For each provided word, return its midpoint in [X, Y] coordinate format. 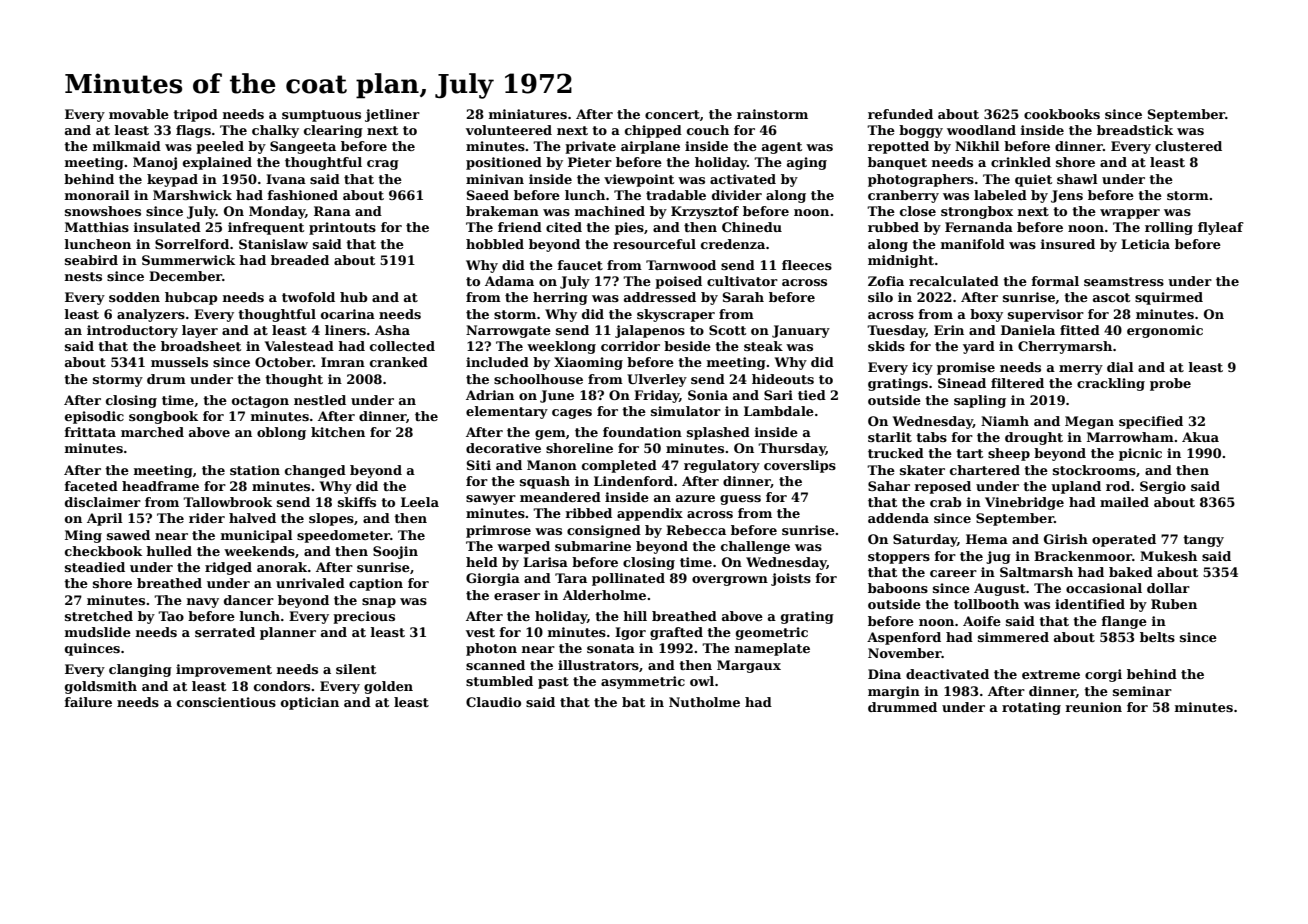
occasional [1104, 588]
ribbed [588, 513]
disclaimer [103, 502]
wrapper [1130, 214]
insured [1067, 244]
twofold [308, 297]
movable [139, 114]
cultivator [742, 281]
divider [737, 195]
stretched [99, 616]
